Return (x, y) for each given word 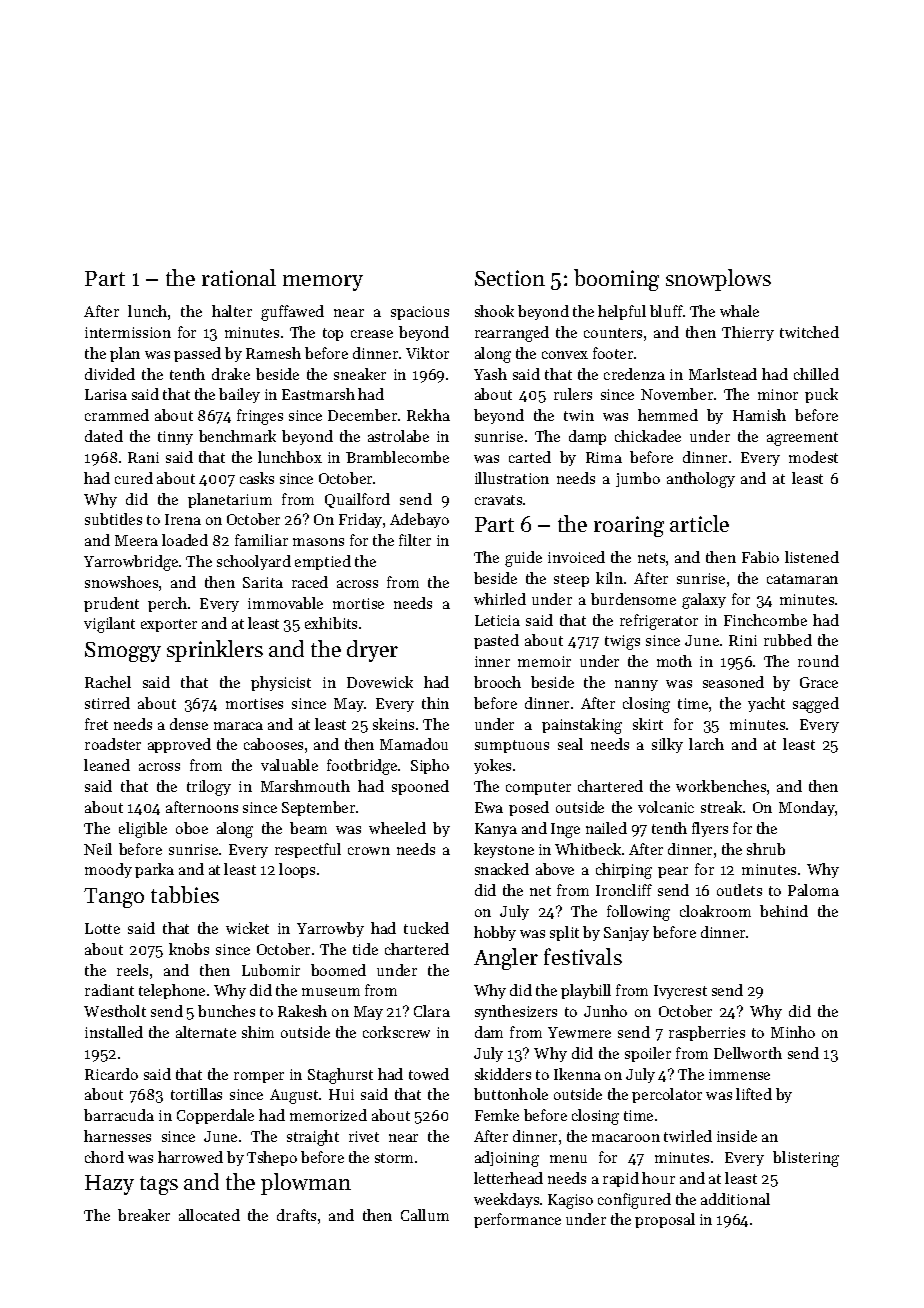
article (699, 523)
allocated (209, 1215)
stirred (107, 703)
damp (587, 437)
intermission (128, 332)
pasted (496, 641)
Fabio (760, 557)
